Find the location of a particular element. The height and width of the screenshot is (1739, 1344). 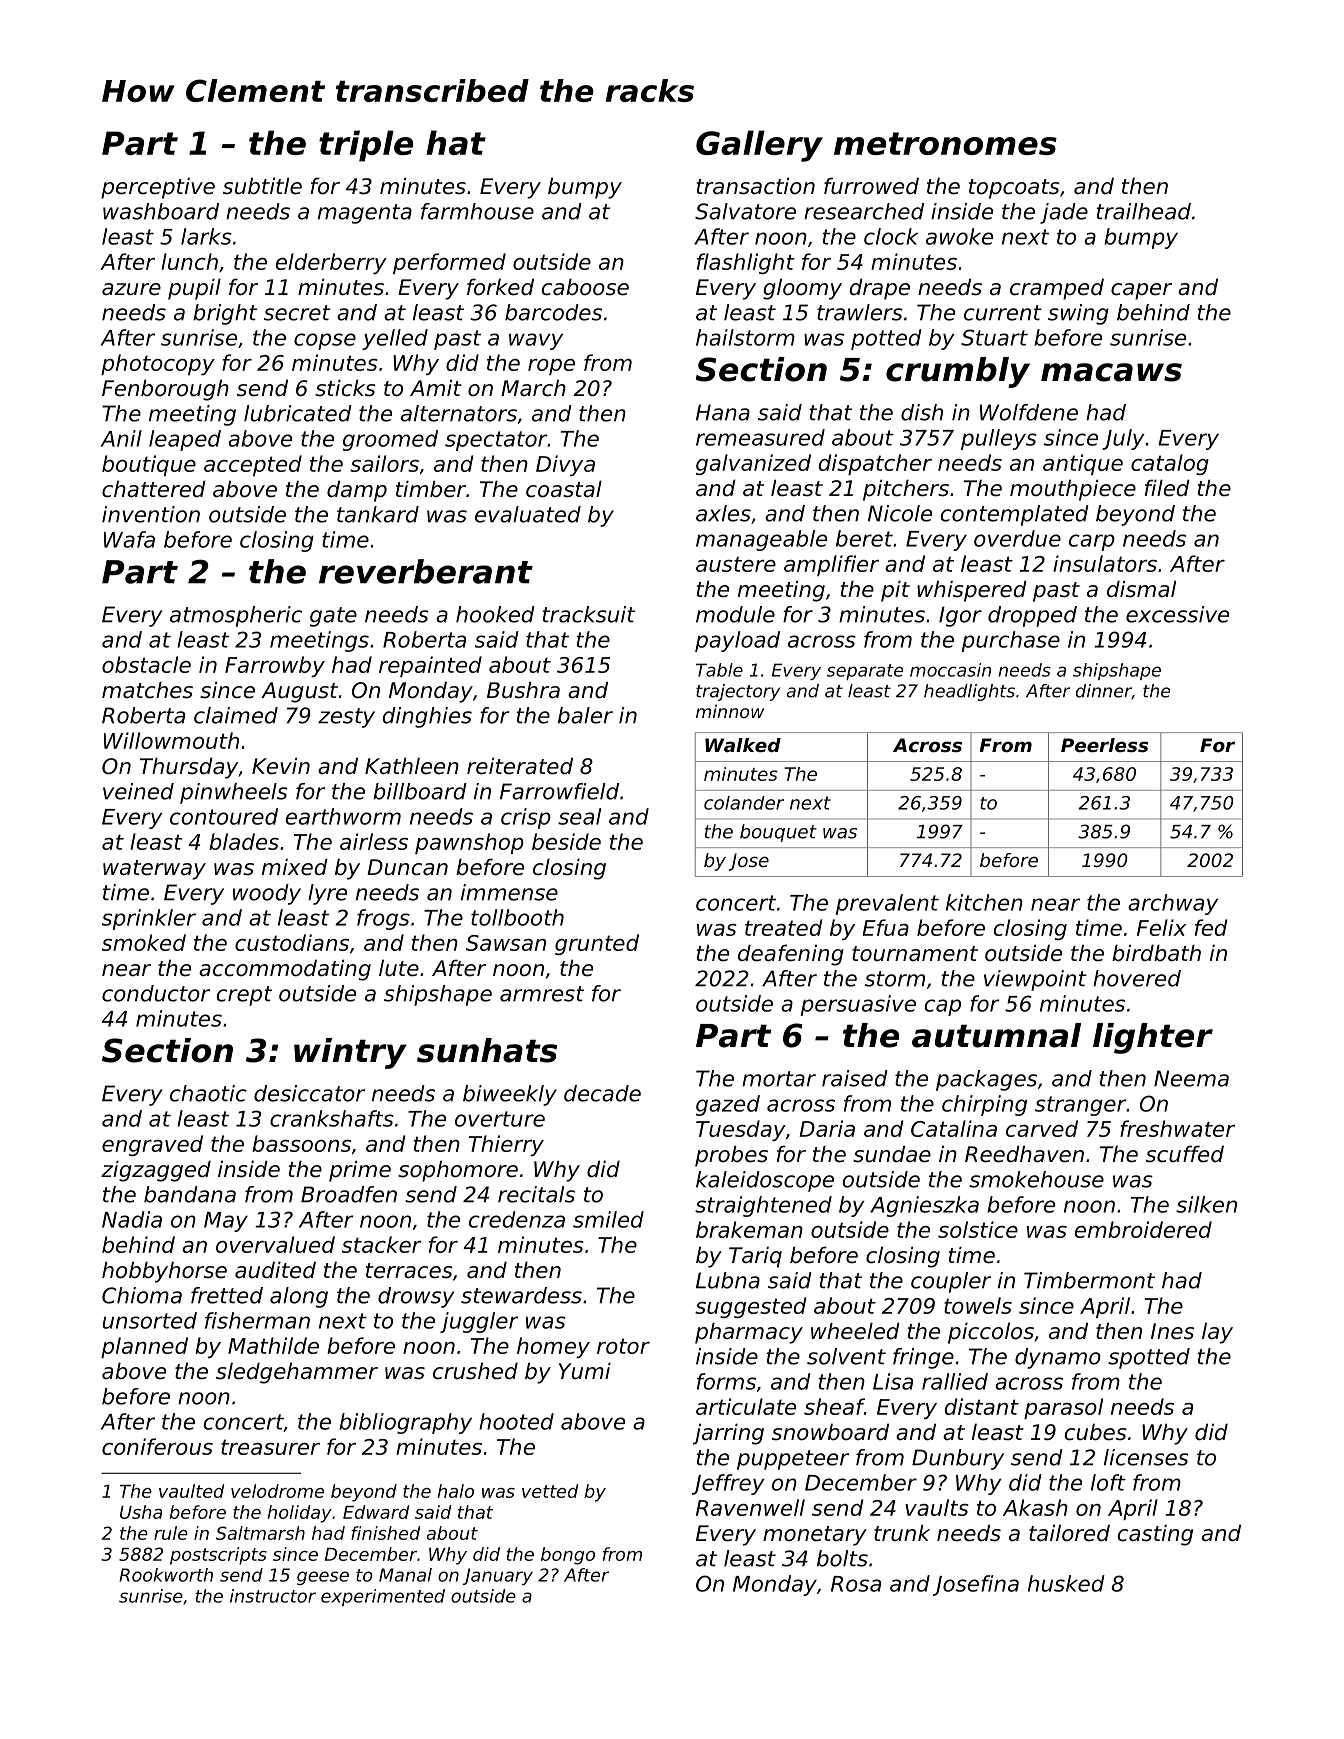

bongo is located at coordinates (568, 1556).
